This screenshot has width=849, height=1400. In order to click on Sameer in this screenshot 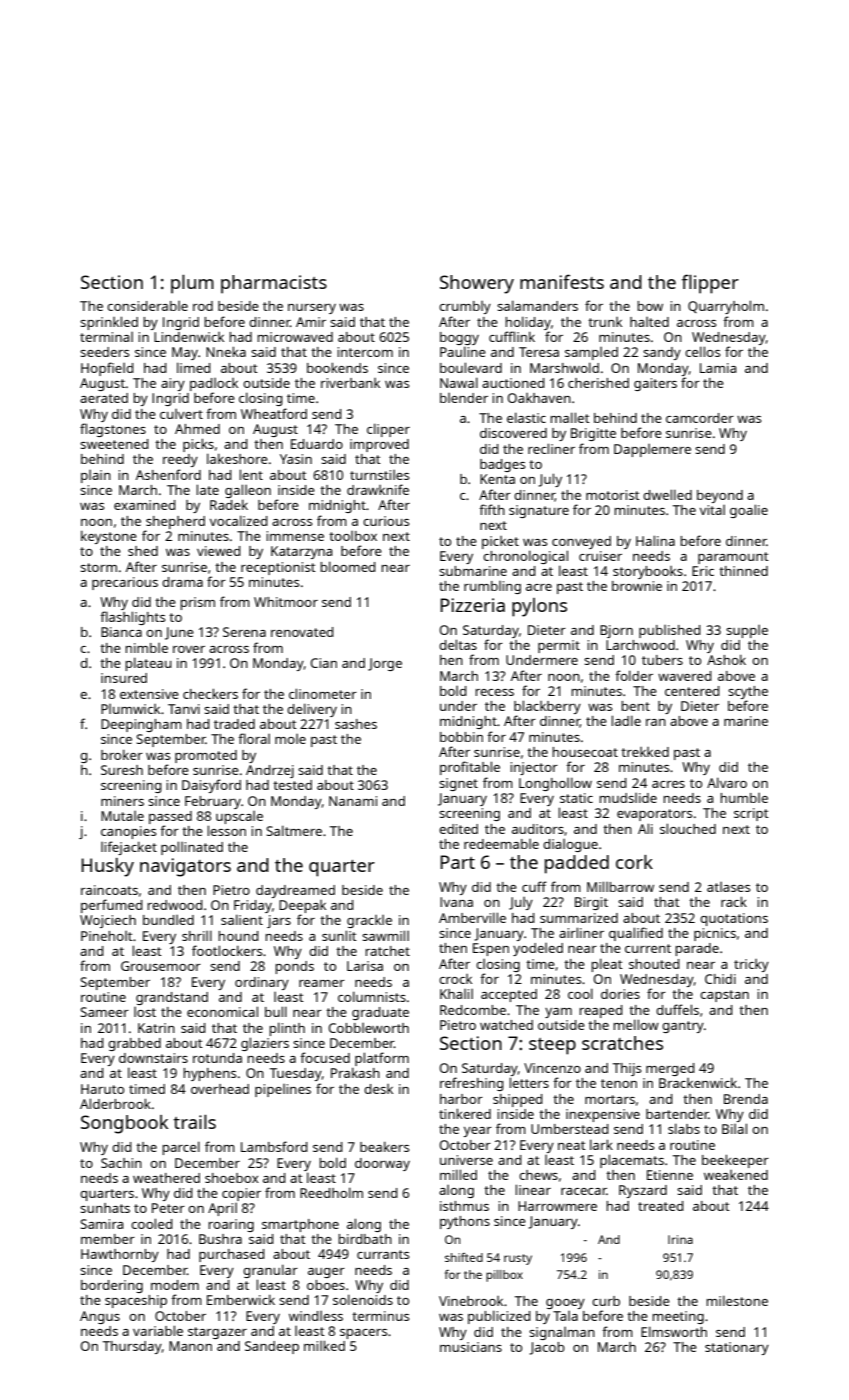, I will do `click(105, 1012)`.
